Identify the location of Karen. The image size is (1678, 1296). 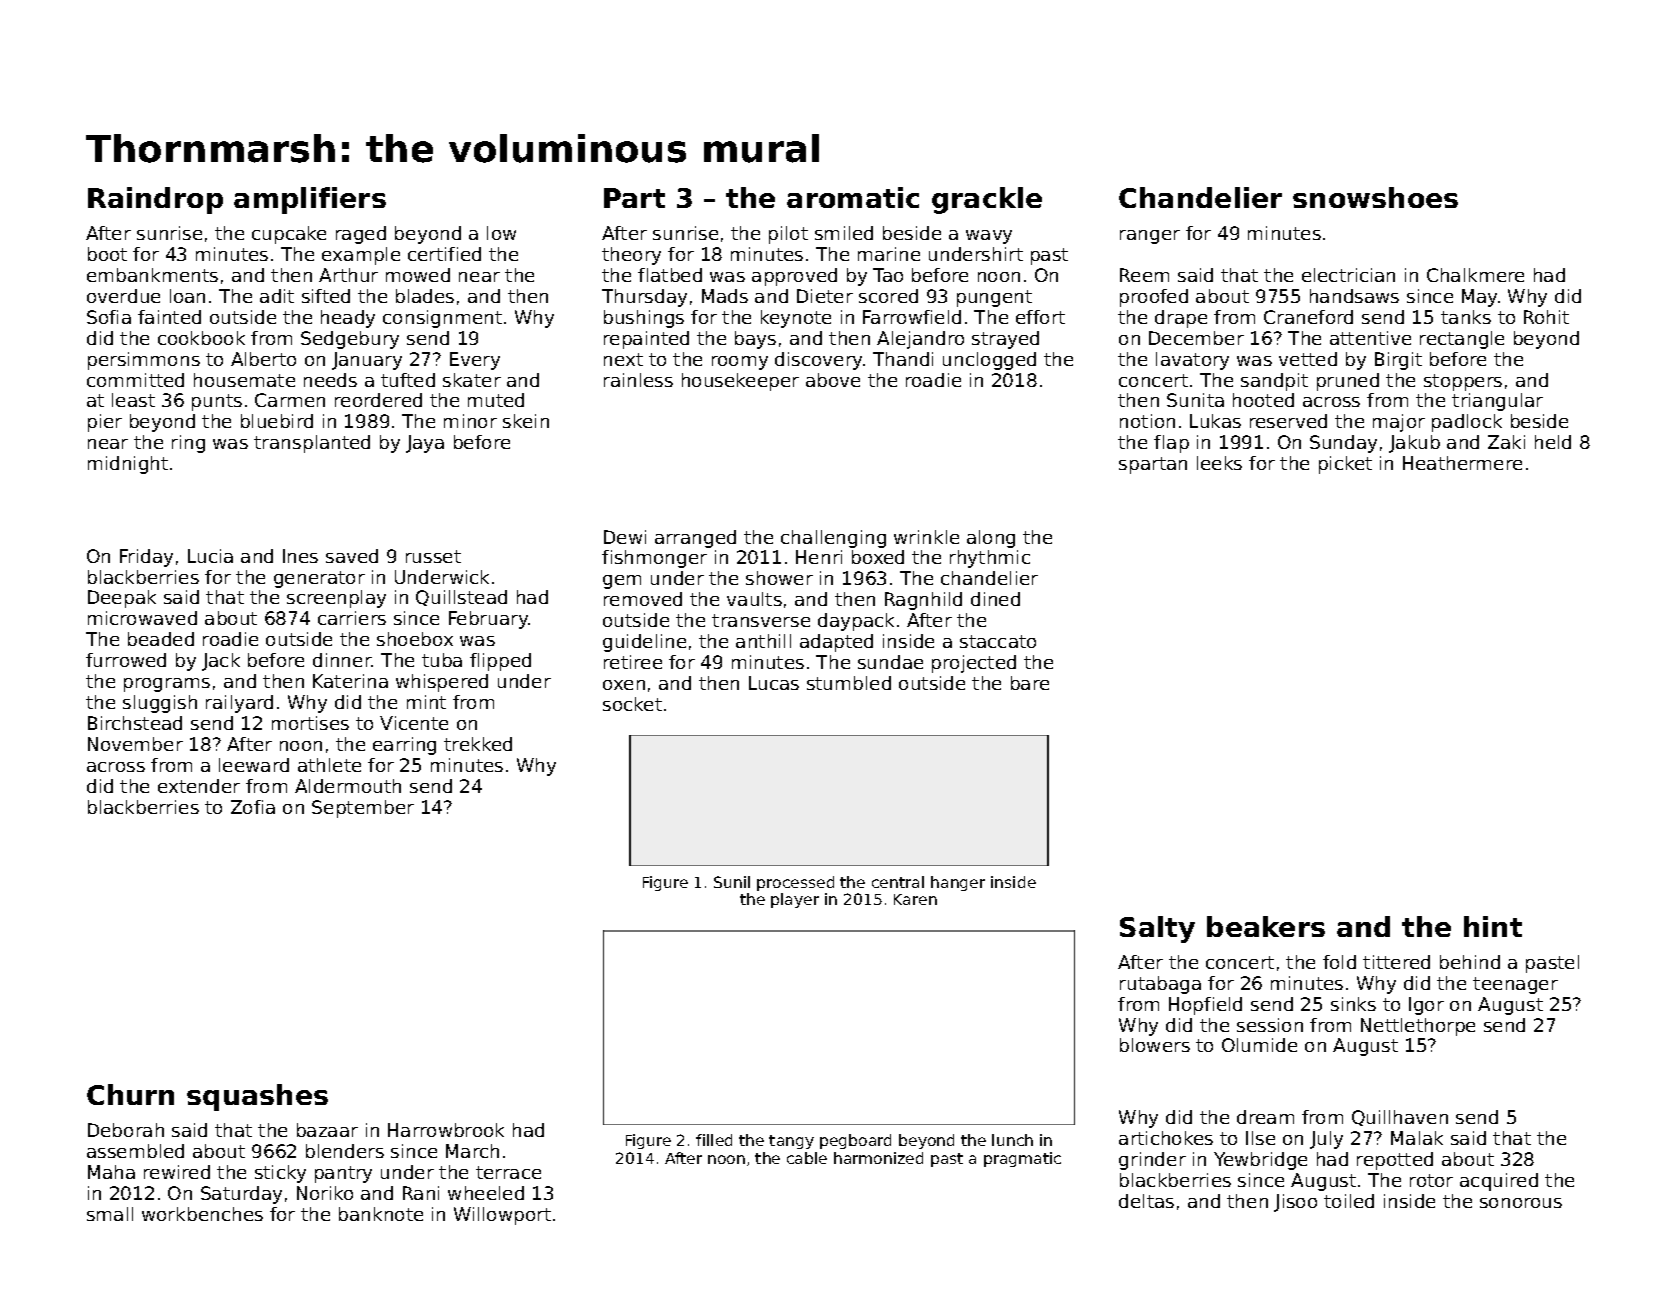
(915, 899).
